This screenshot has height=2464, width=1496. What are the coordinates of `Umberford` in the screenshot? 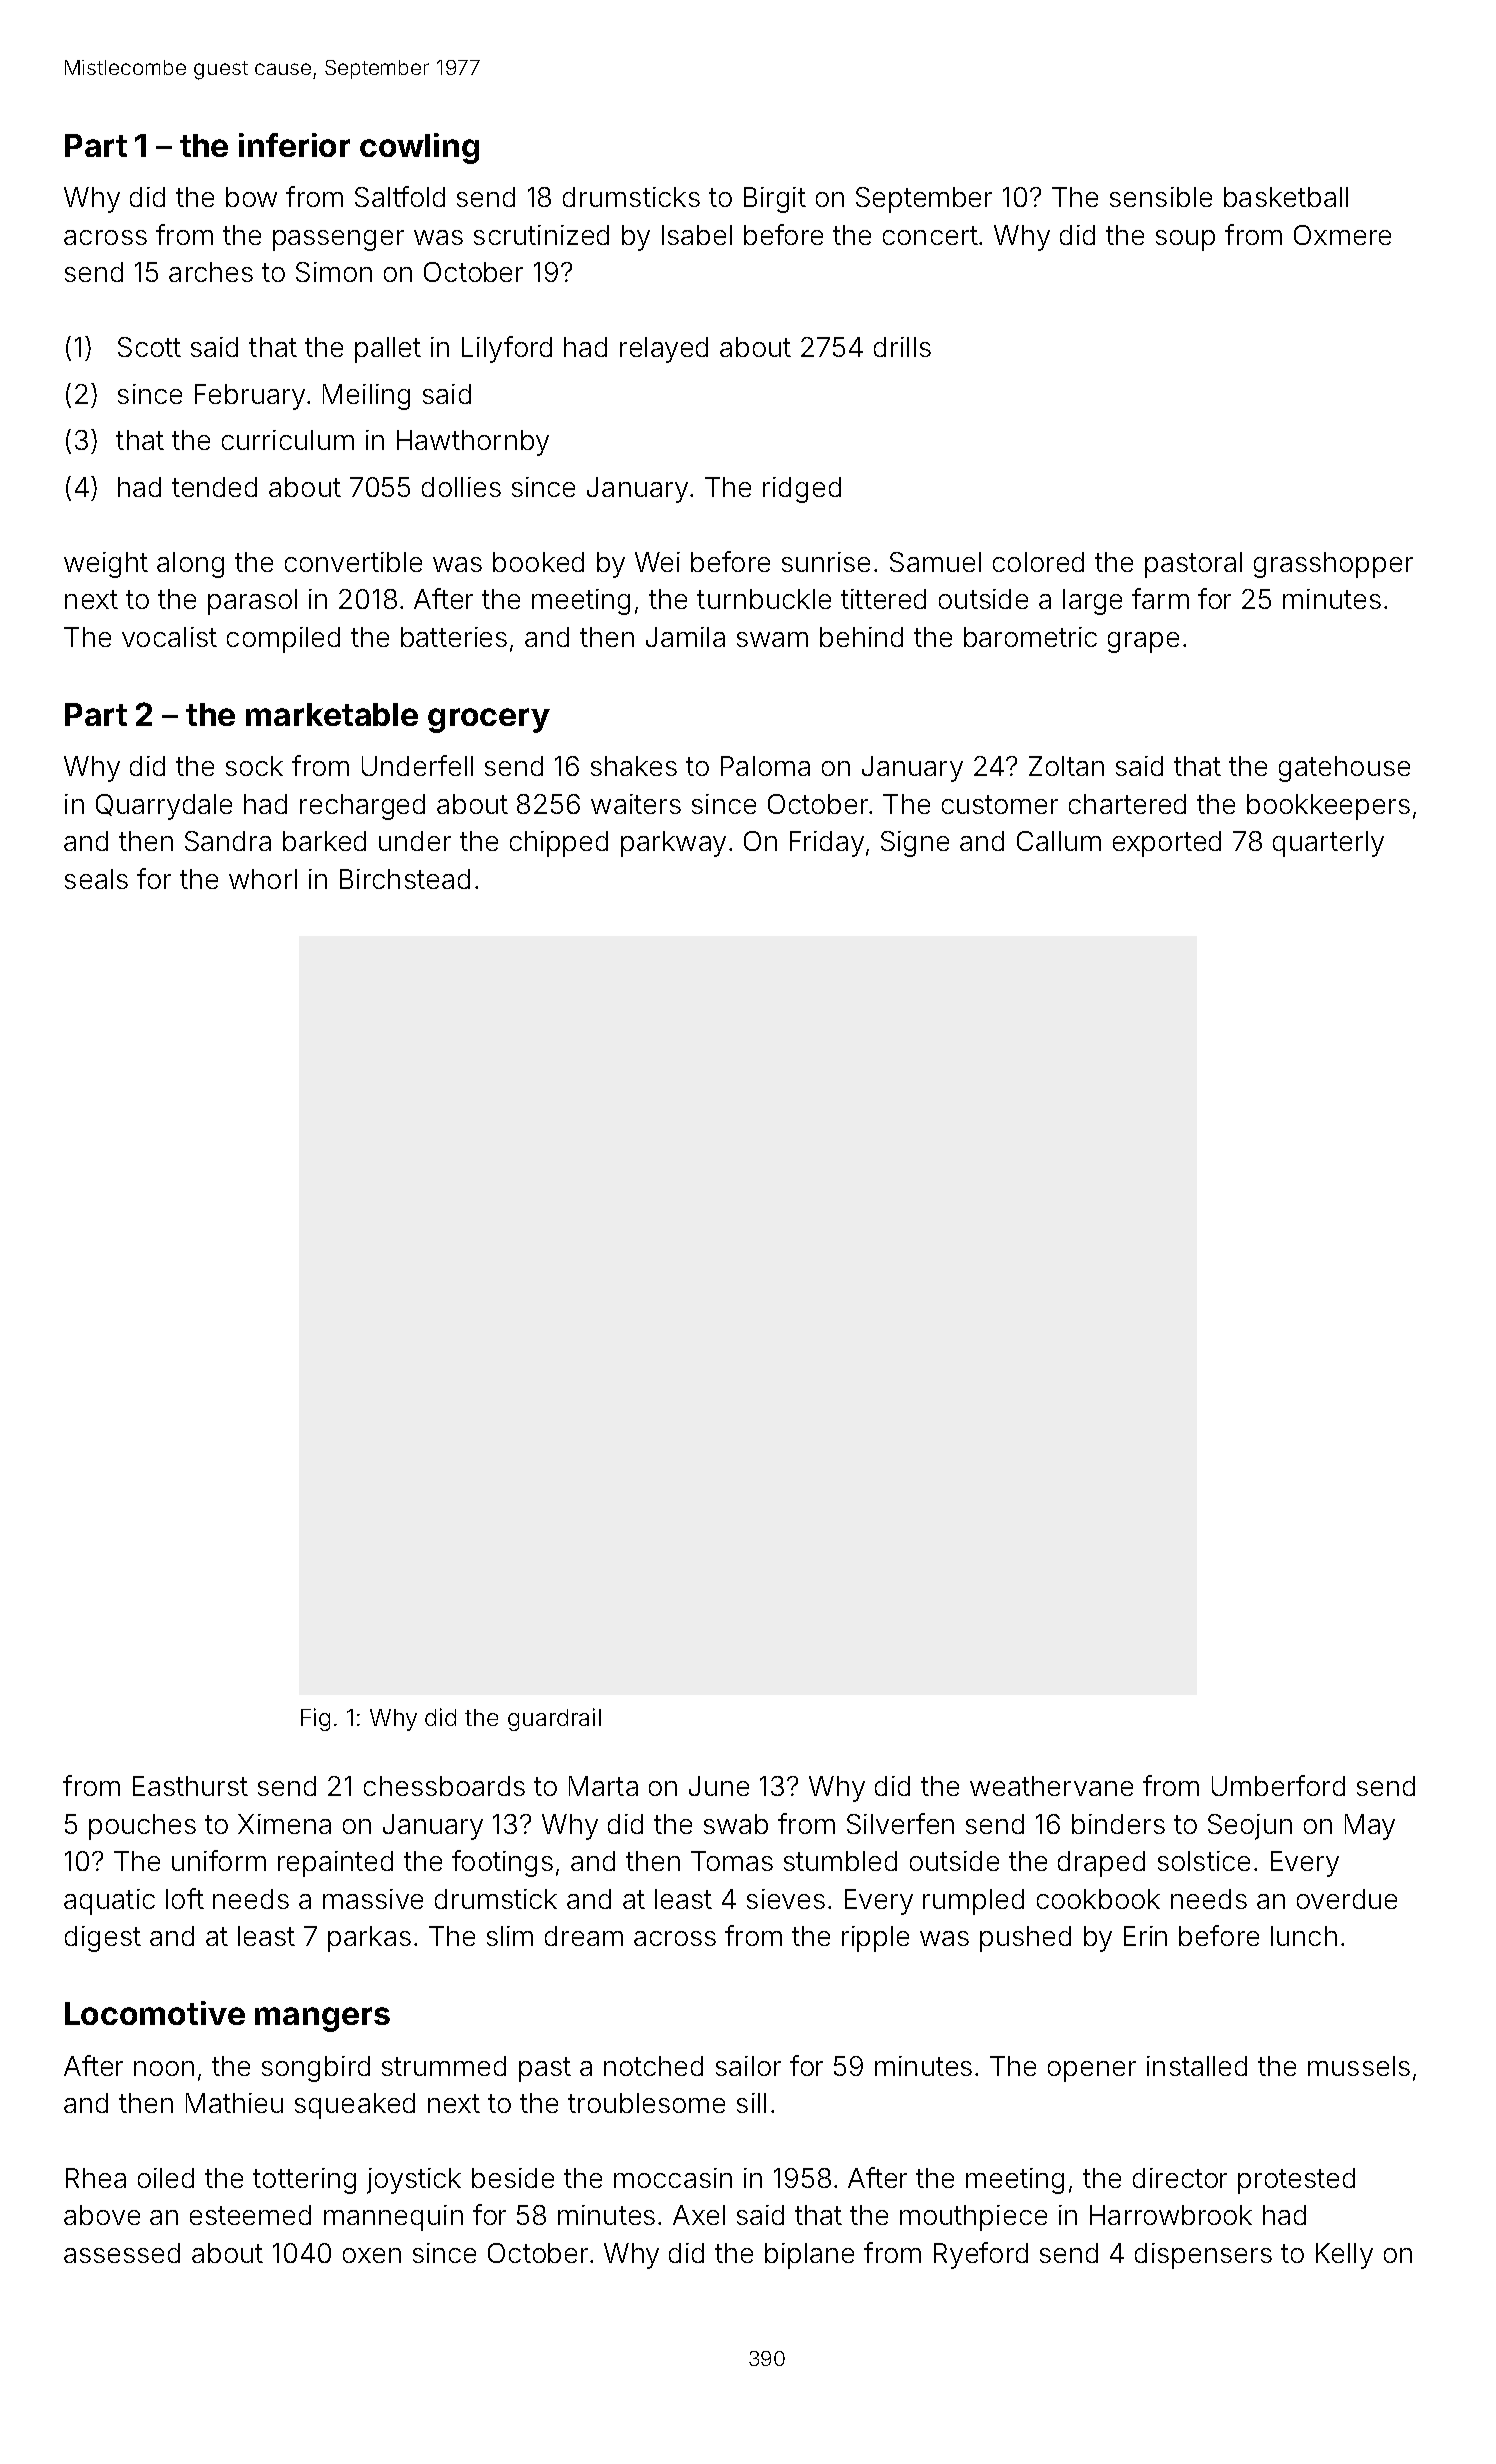 It's located at (1278, 1785).
